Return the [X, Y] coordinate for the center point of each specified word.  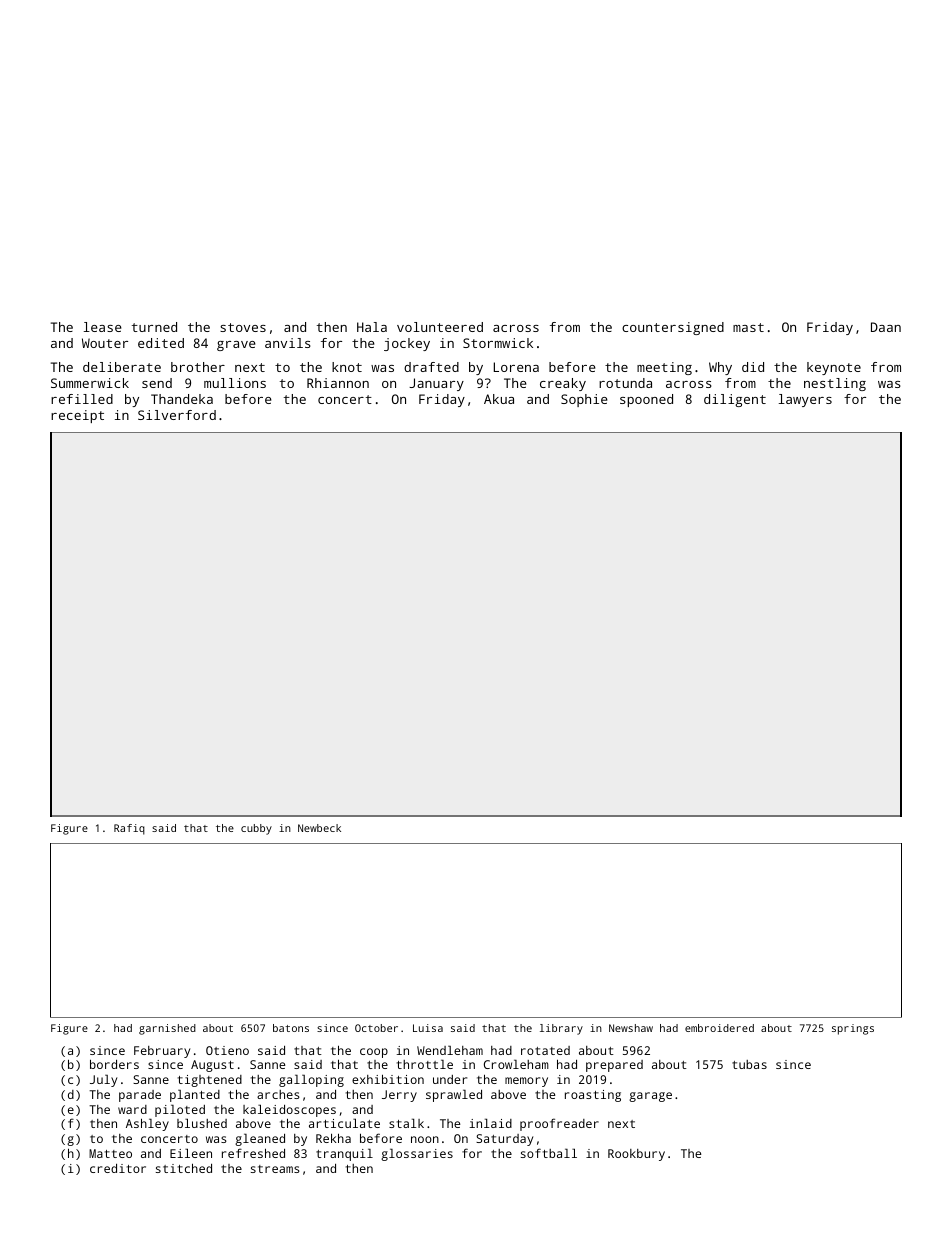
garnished [167, 1029]
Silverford [177, 415]
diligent [735, 400]
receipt [77, 416]
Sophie [584, 400]
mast [748, 327]
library [561, 1029]
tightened [210, 1081]
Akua [499, 399]
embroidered [719, 1028]
